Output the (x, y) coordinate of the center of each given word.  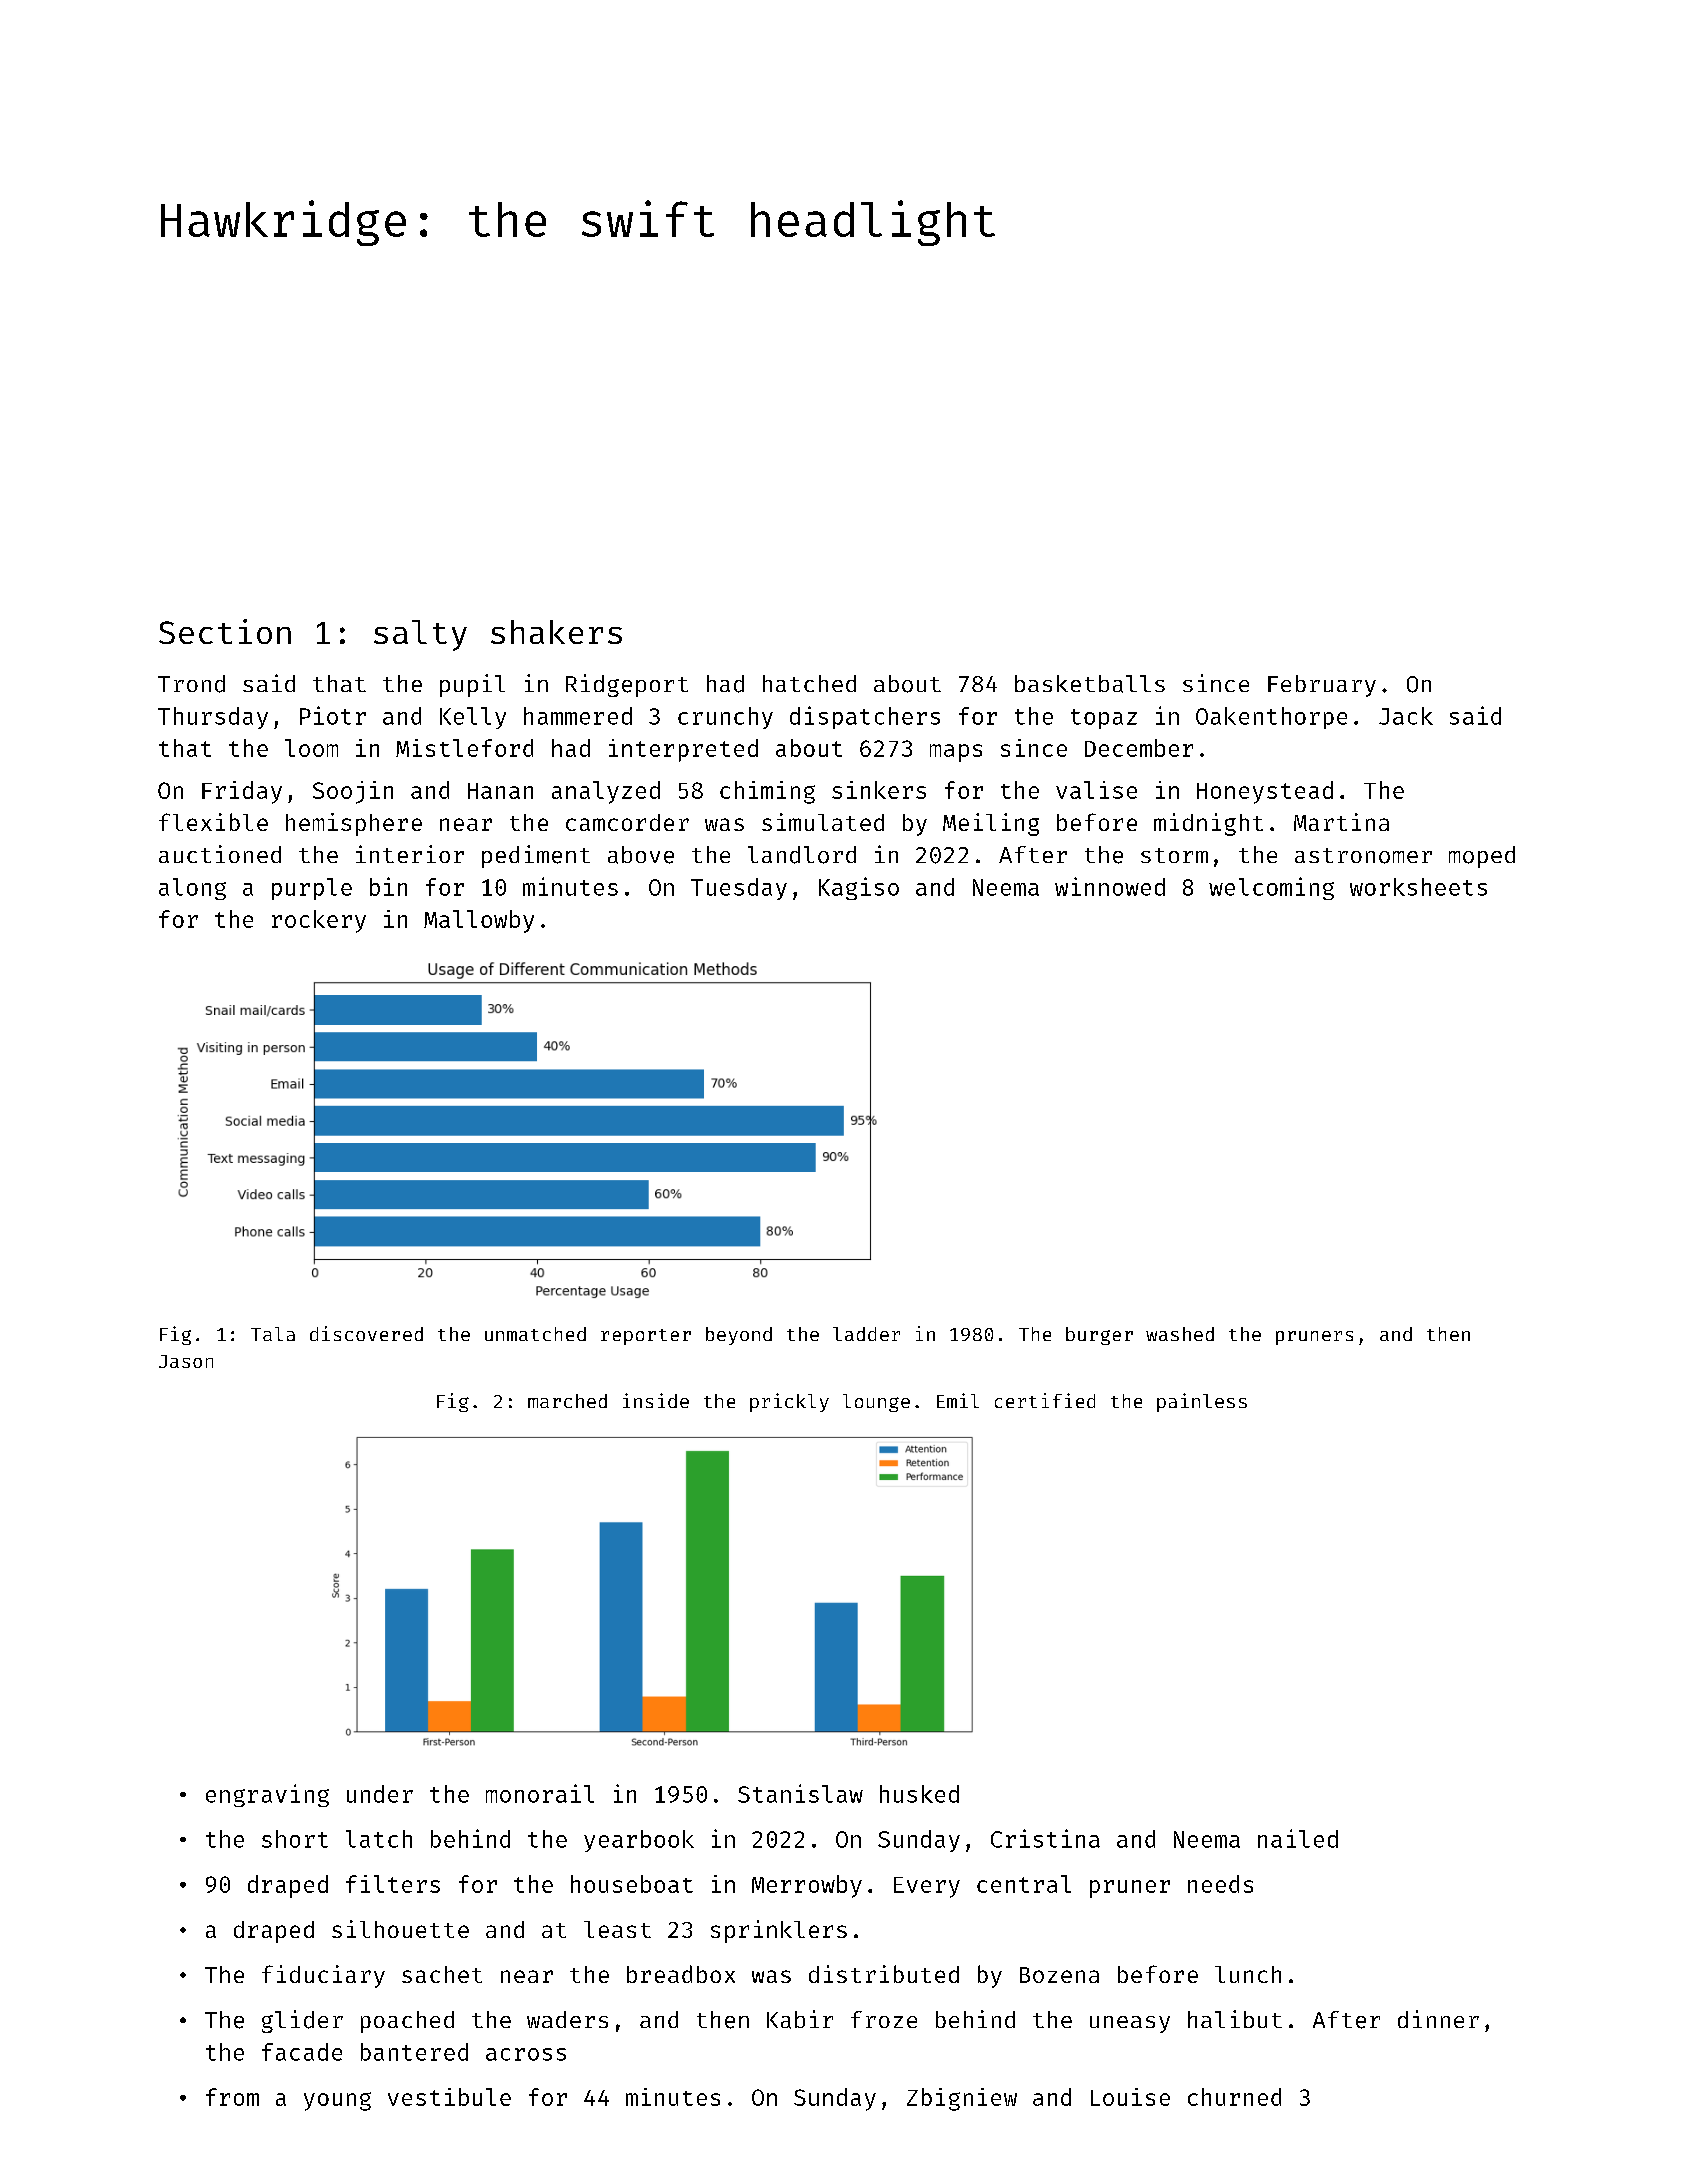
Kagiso (859, 888)
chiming (767, 792)
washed (1180, 1334)
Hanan (500, 791)
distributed (884, 1974)
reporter (646, 1337)
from (232, 2097)
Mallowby (479, 921)
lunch (1248, 1974)
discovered (366, 1333)
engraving (267, 1795)
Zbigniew (962, 2099)
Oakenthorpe (1271, 718)
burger (1099, 1336)
